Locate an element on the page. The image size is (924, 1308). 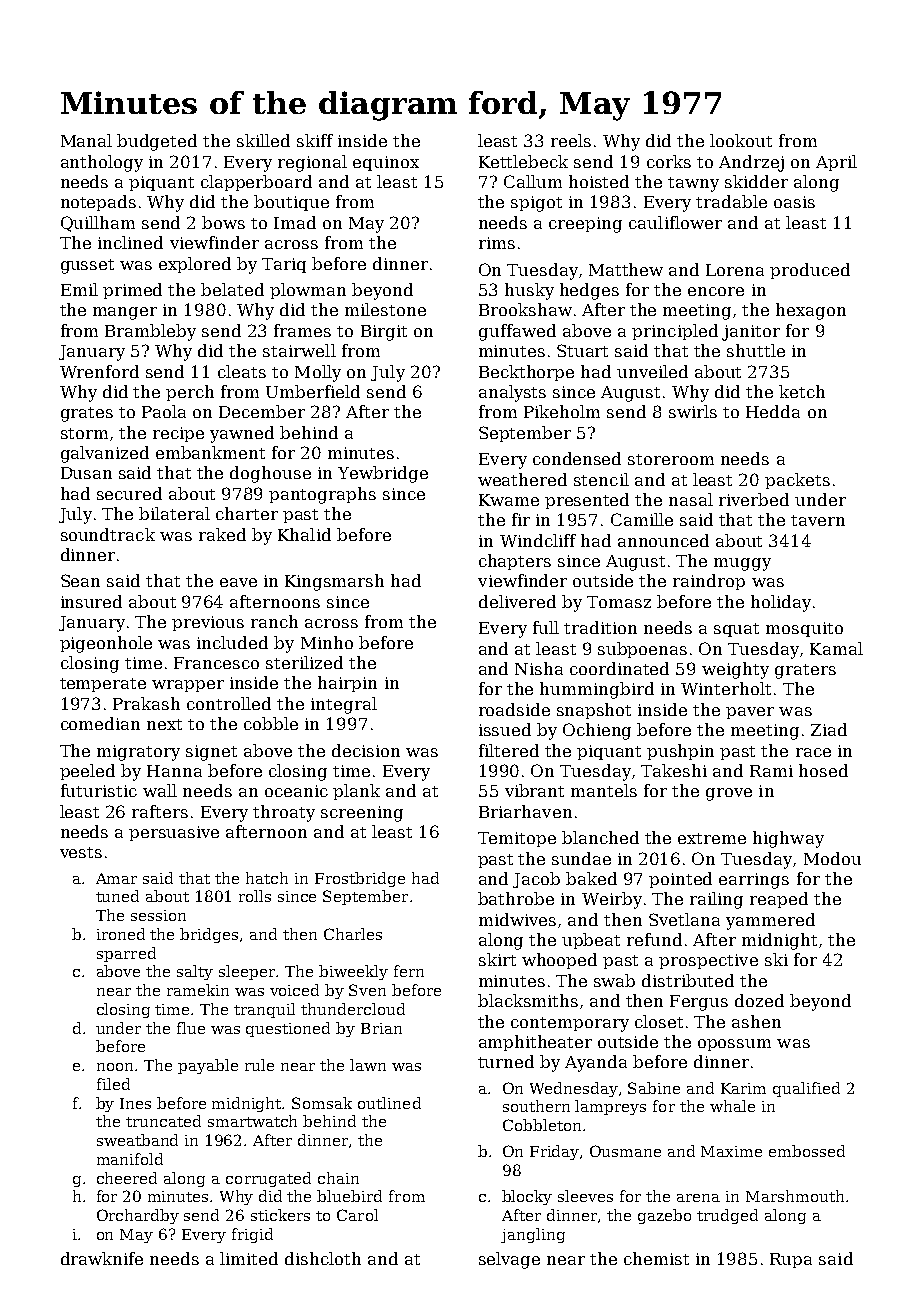
peeled is located at coordinates (87, 772).
